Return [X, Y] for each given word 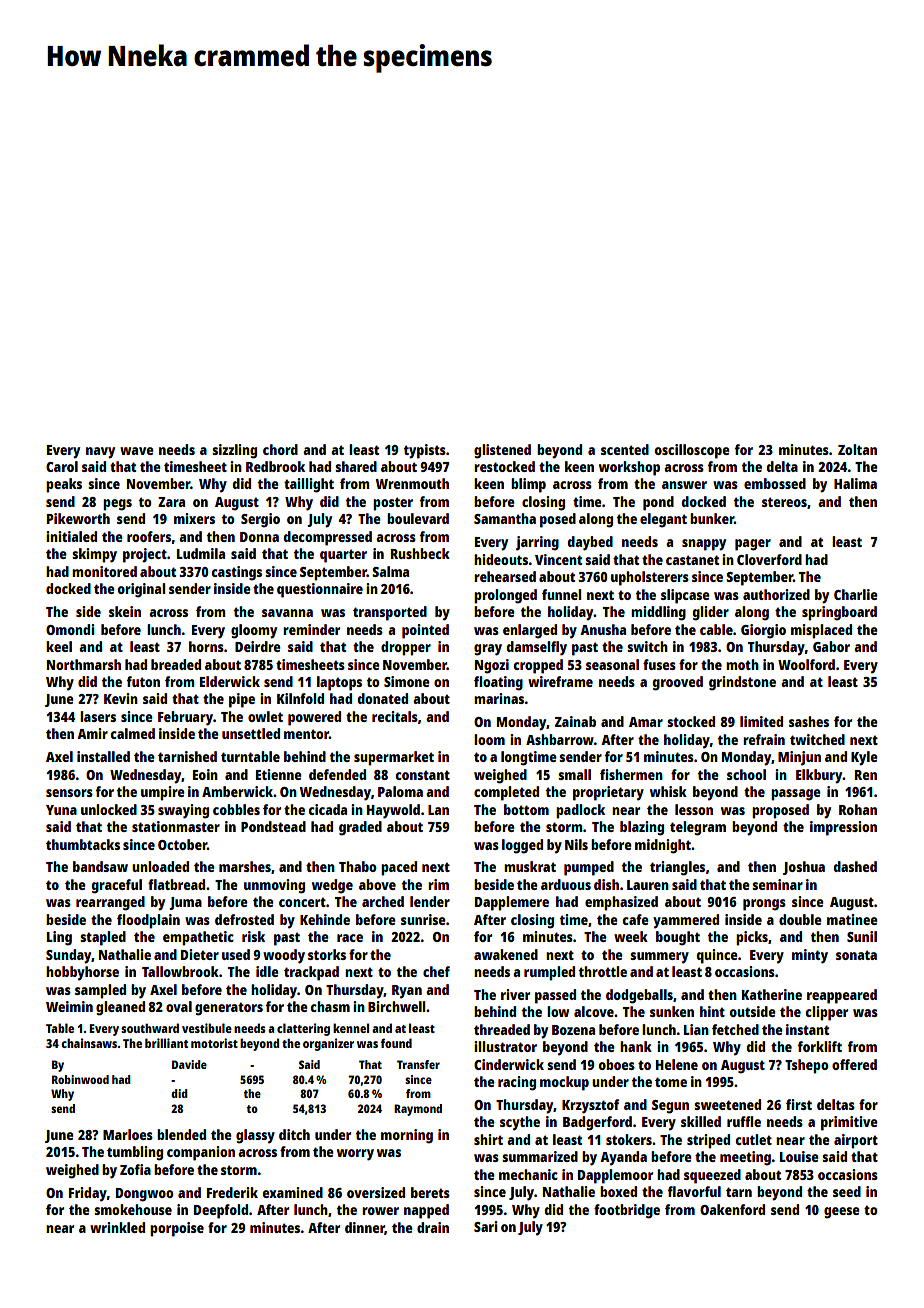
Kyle [864, 758]
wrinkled [117, 1227]
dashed [855, 866]
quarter [343, 556]
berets [430, 1192]
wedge [332, 886]
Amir [92, 733]
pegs [117, 505]
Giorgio [763, 631]
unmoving [274, 886]
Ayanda [623, 1158]
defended [337, 774]
